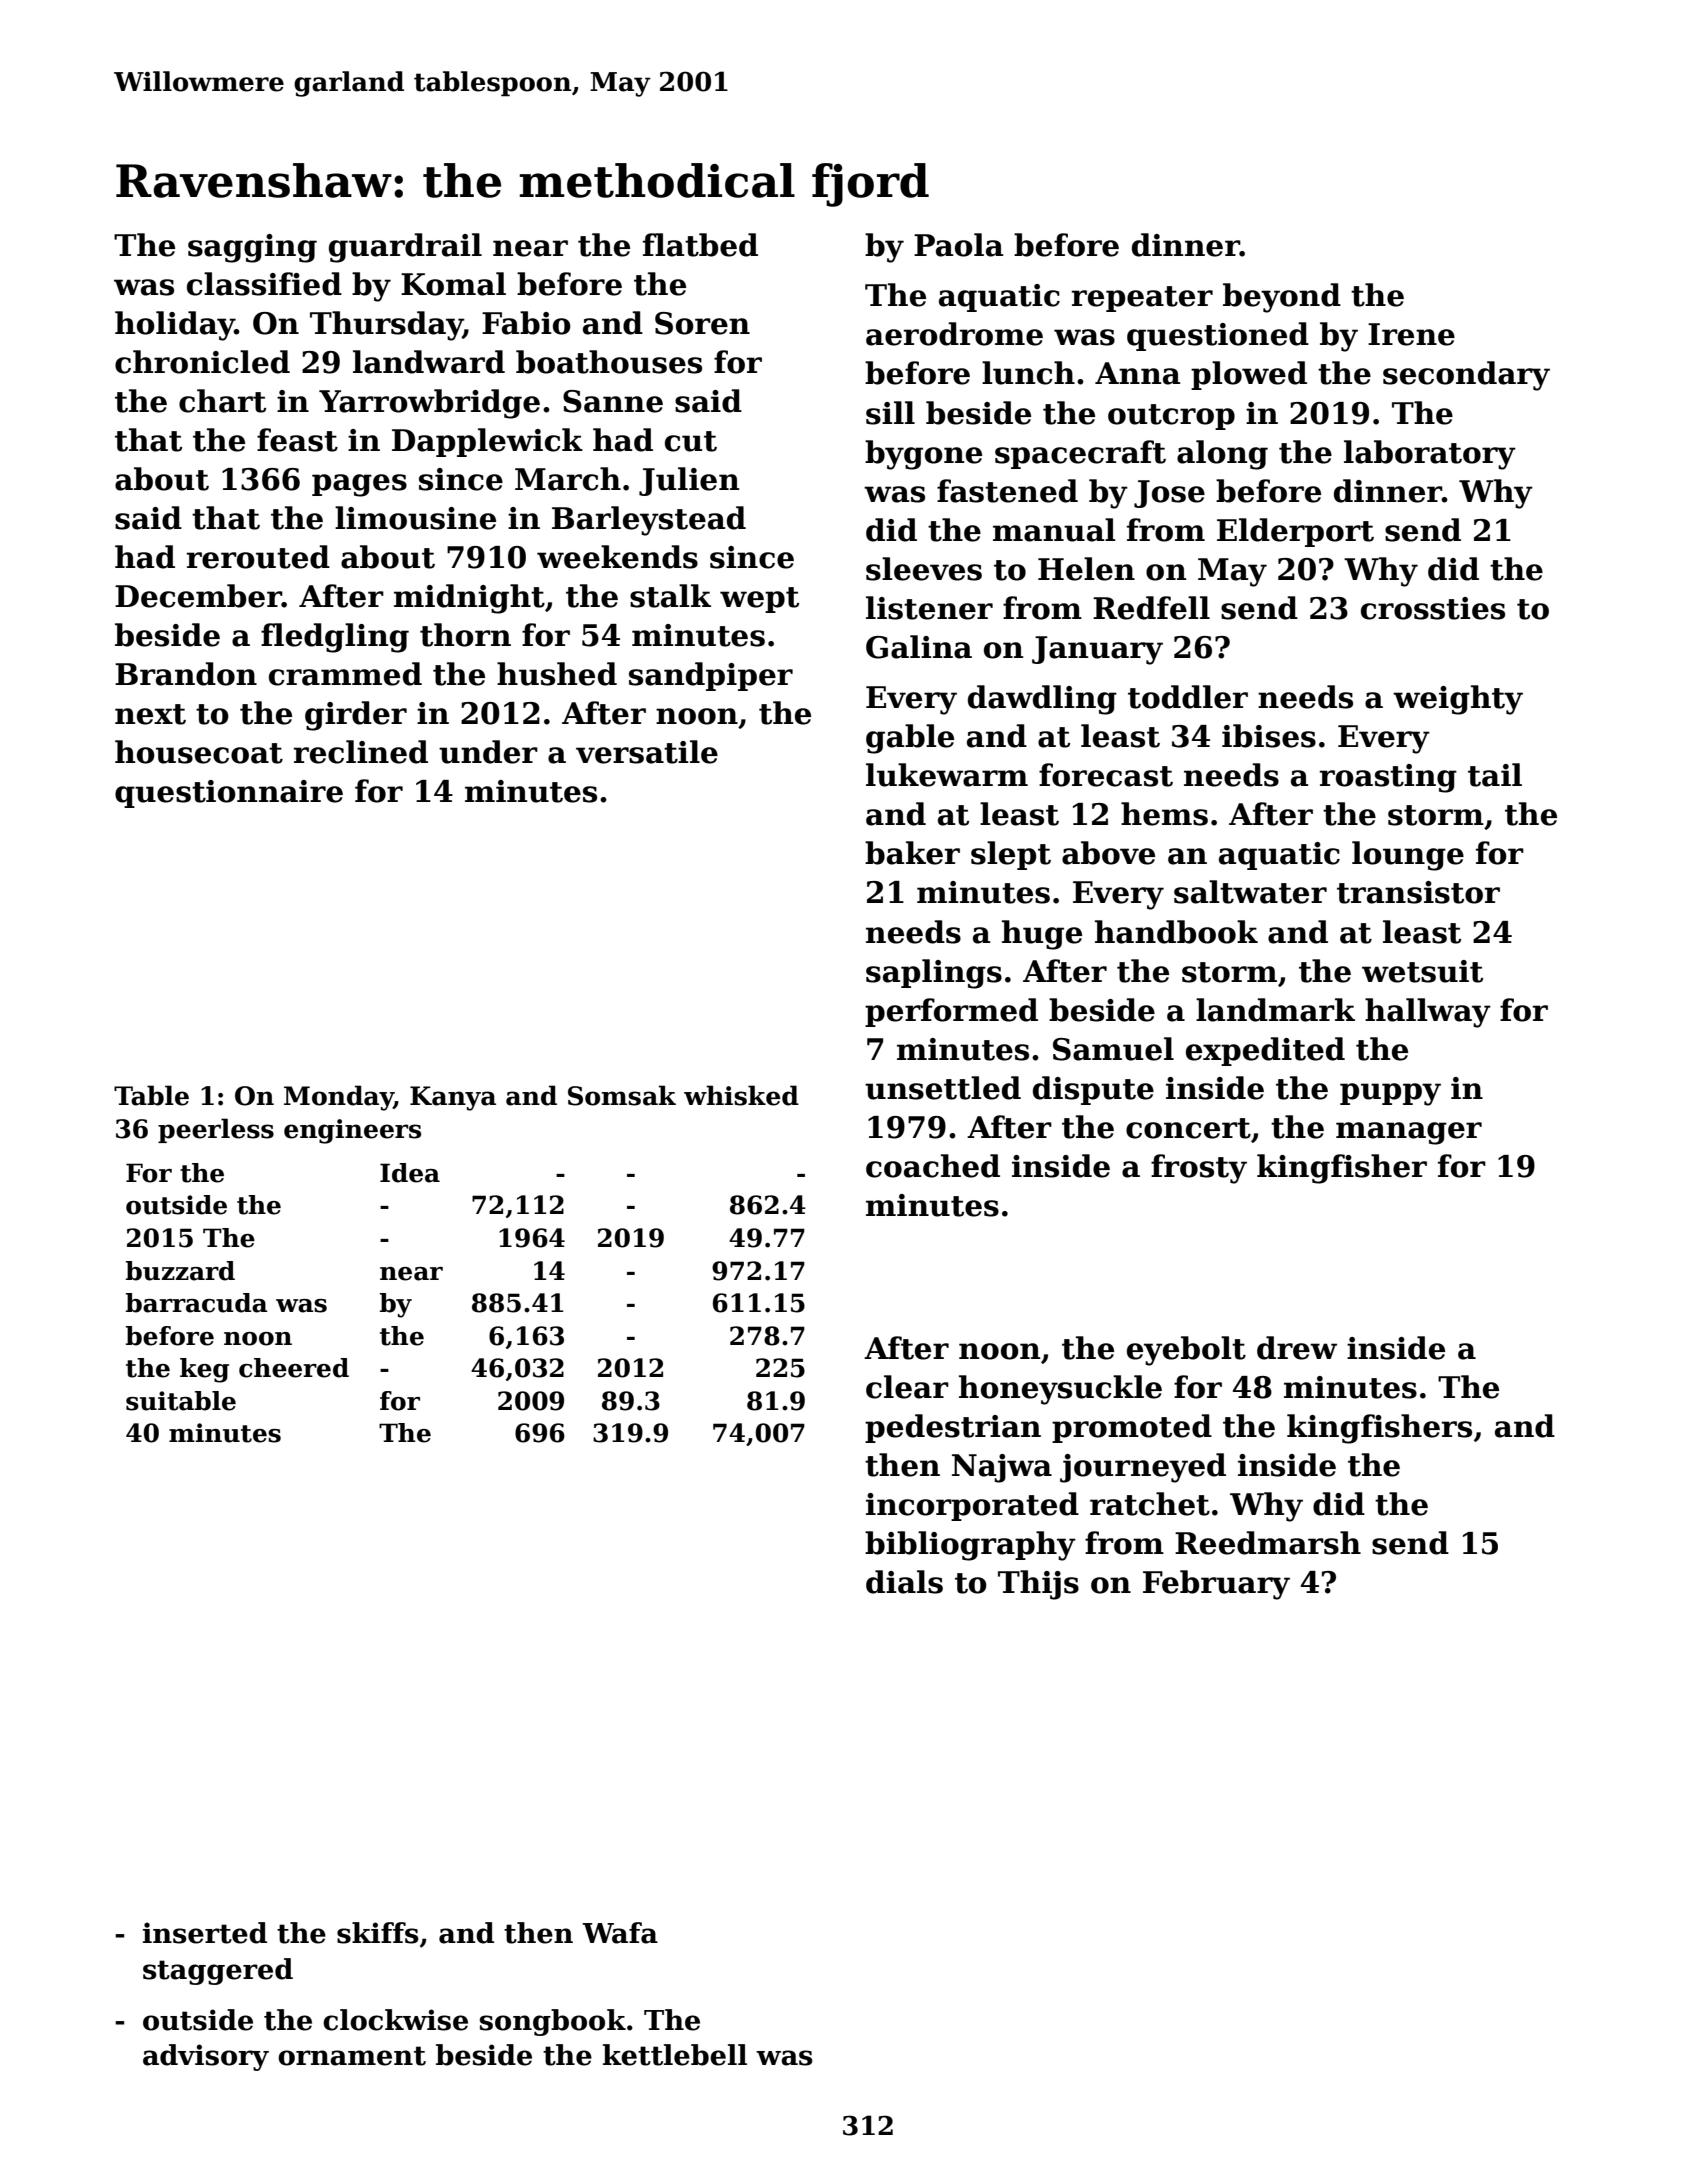  What do you see at coordinates (923, 455) in the screenshot?
I see `bygone` at bounding box center [923, 455].
